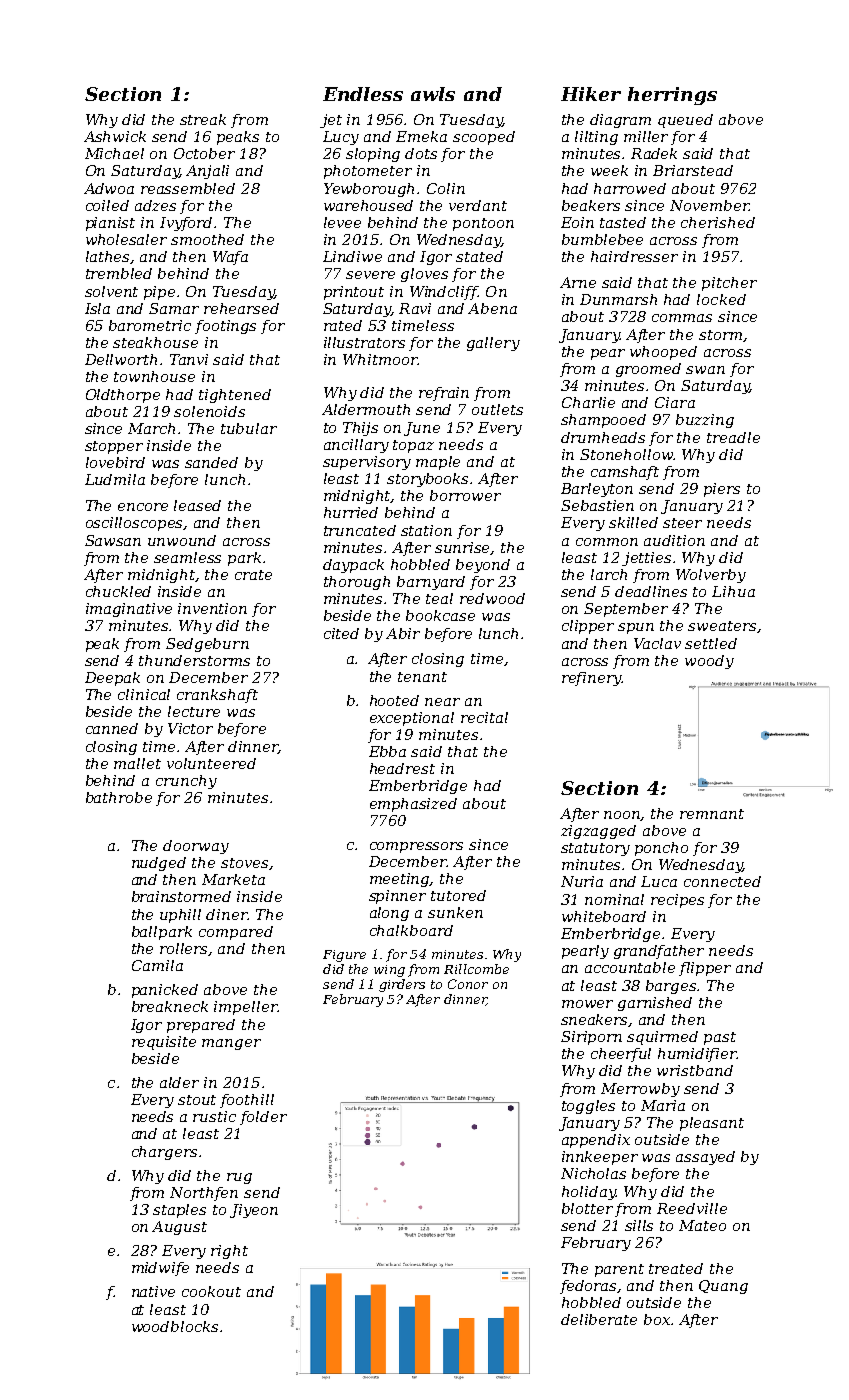  What do you see at coordinates (115, 136) in the page?
I see `Ashwick` at bounding box center [115, 136].
